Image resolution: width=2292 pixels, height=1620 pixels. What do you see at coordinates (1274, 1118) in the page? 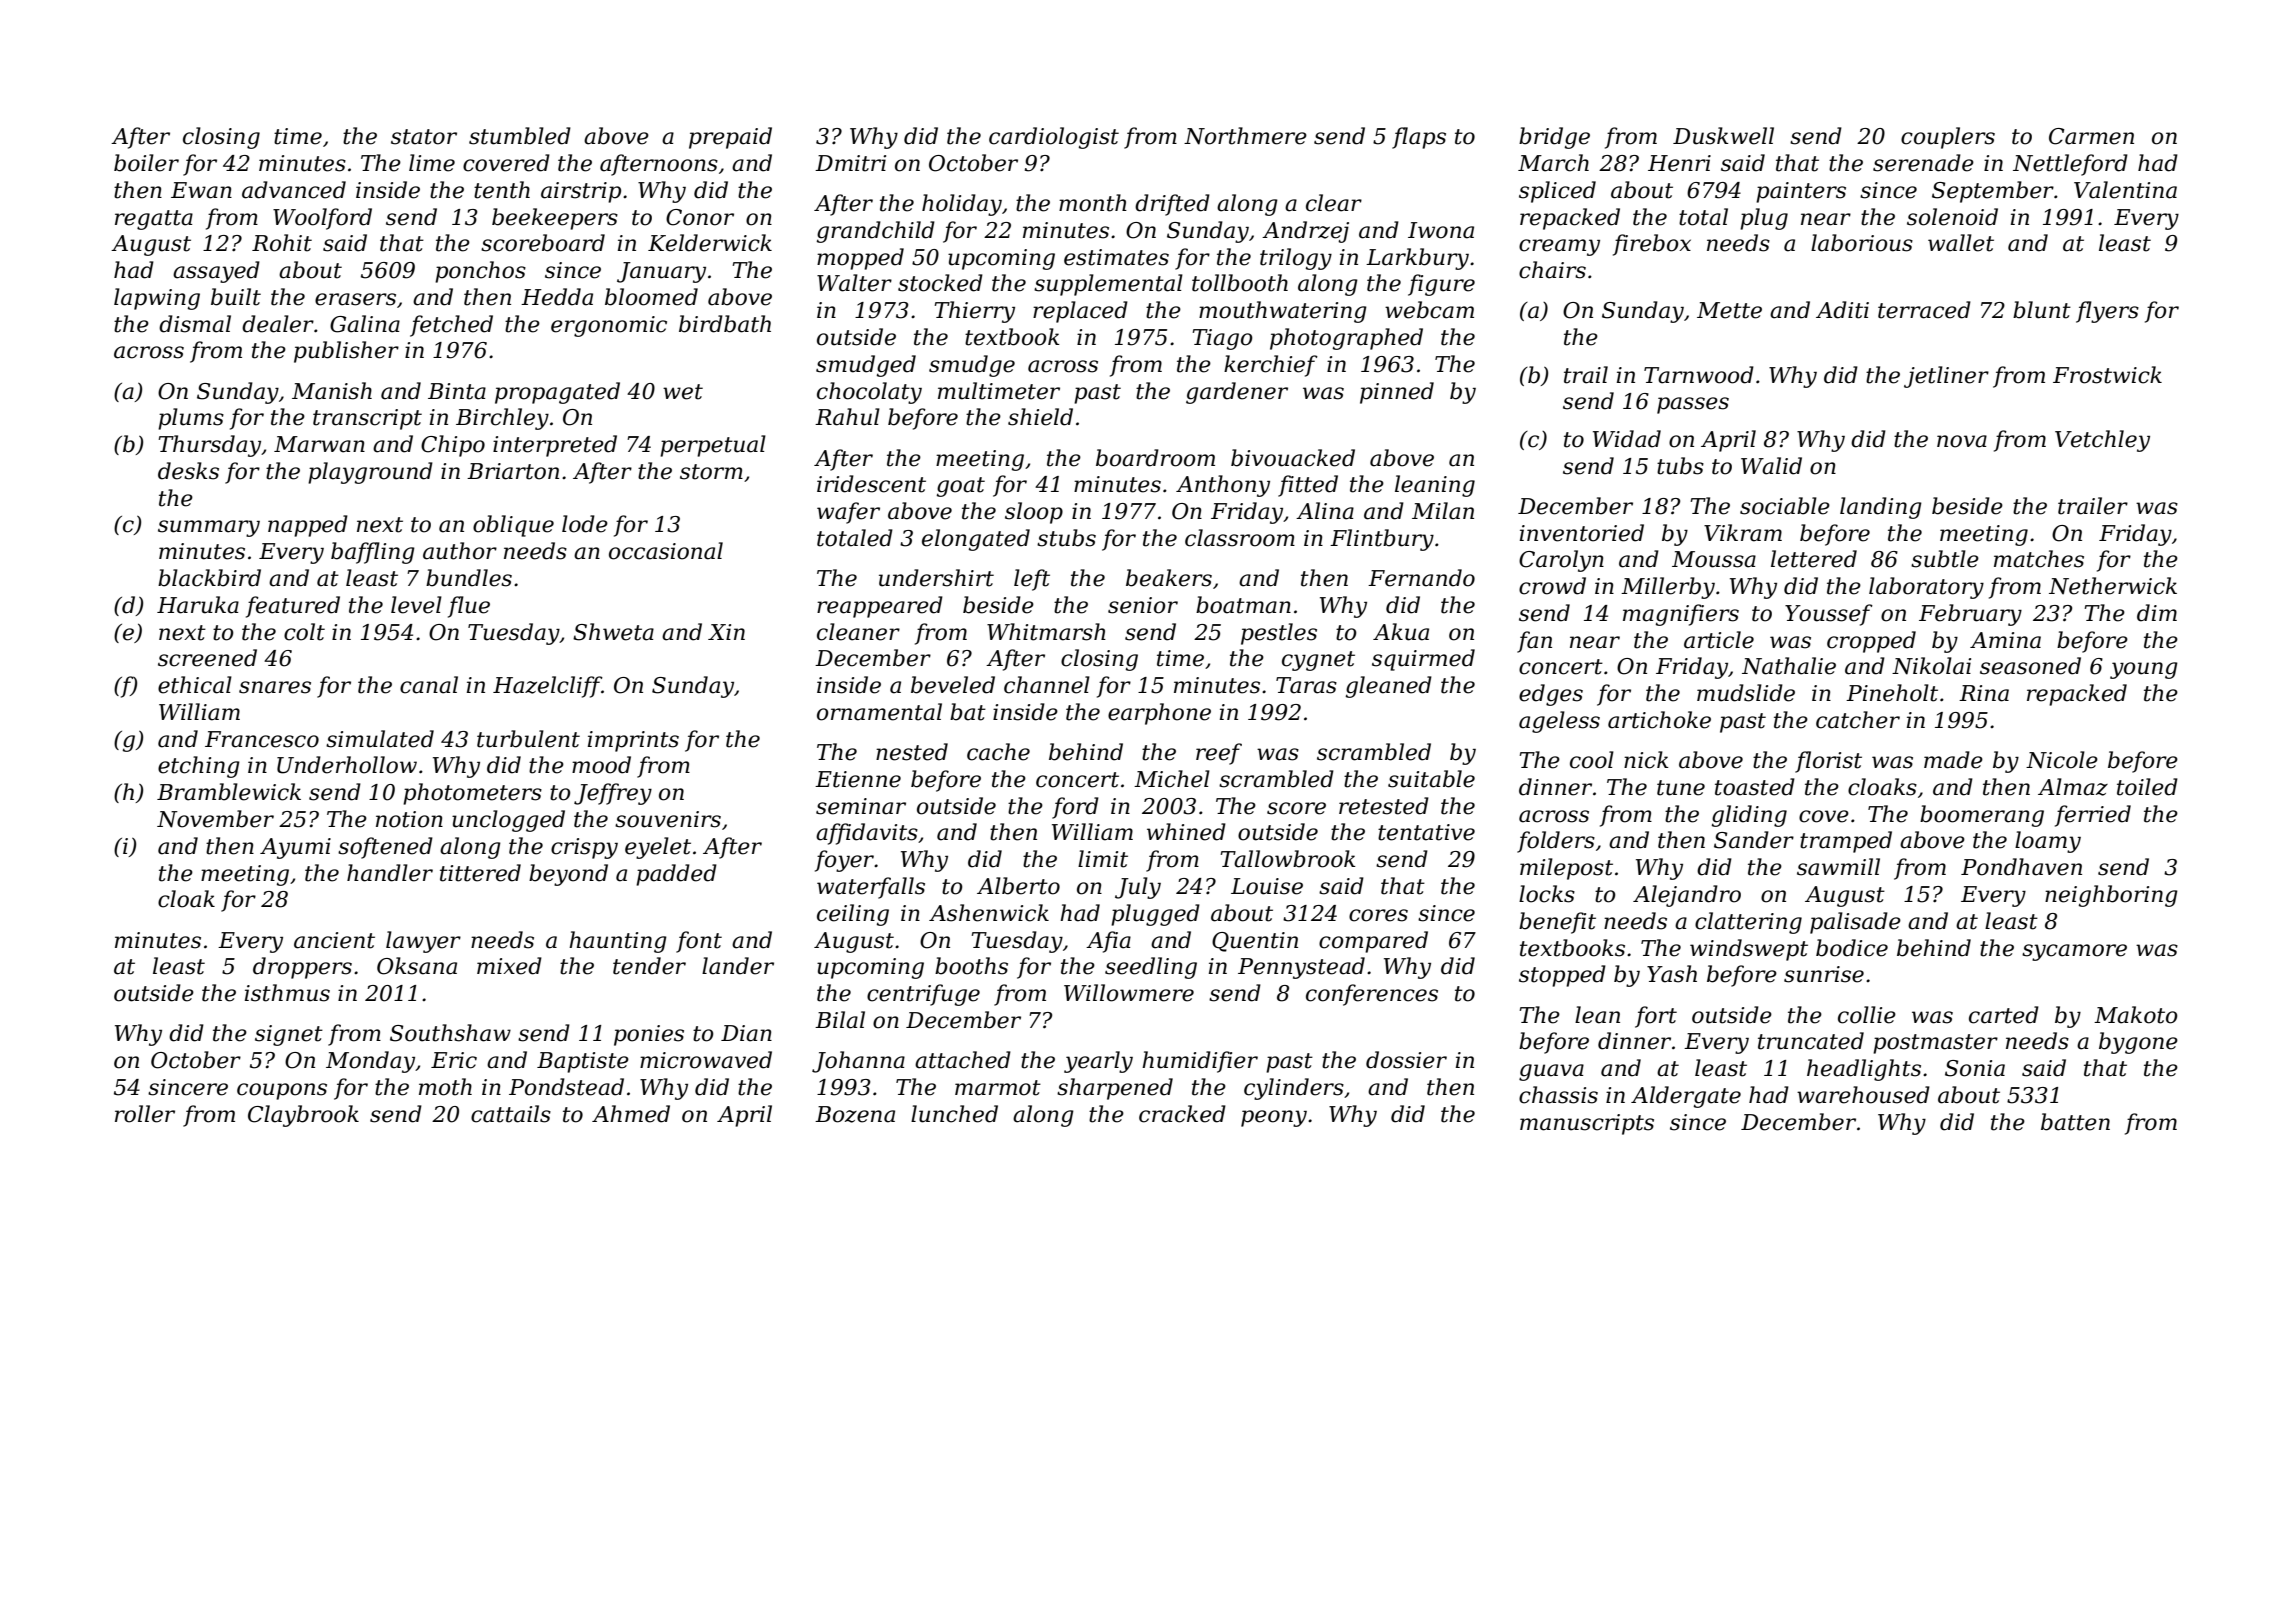
I see `peony` at bounding box center [1274, 1118].
